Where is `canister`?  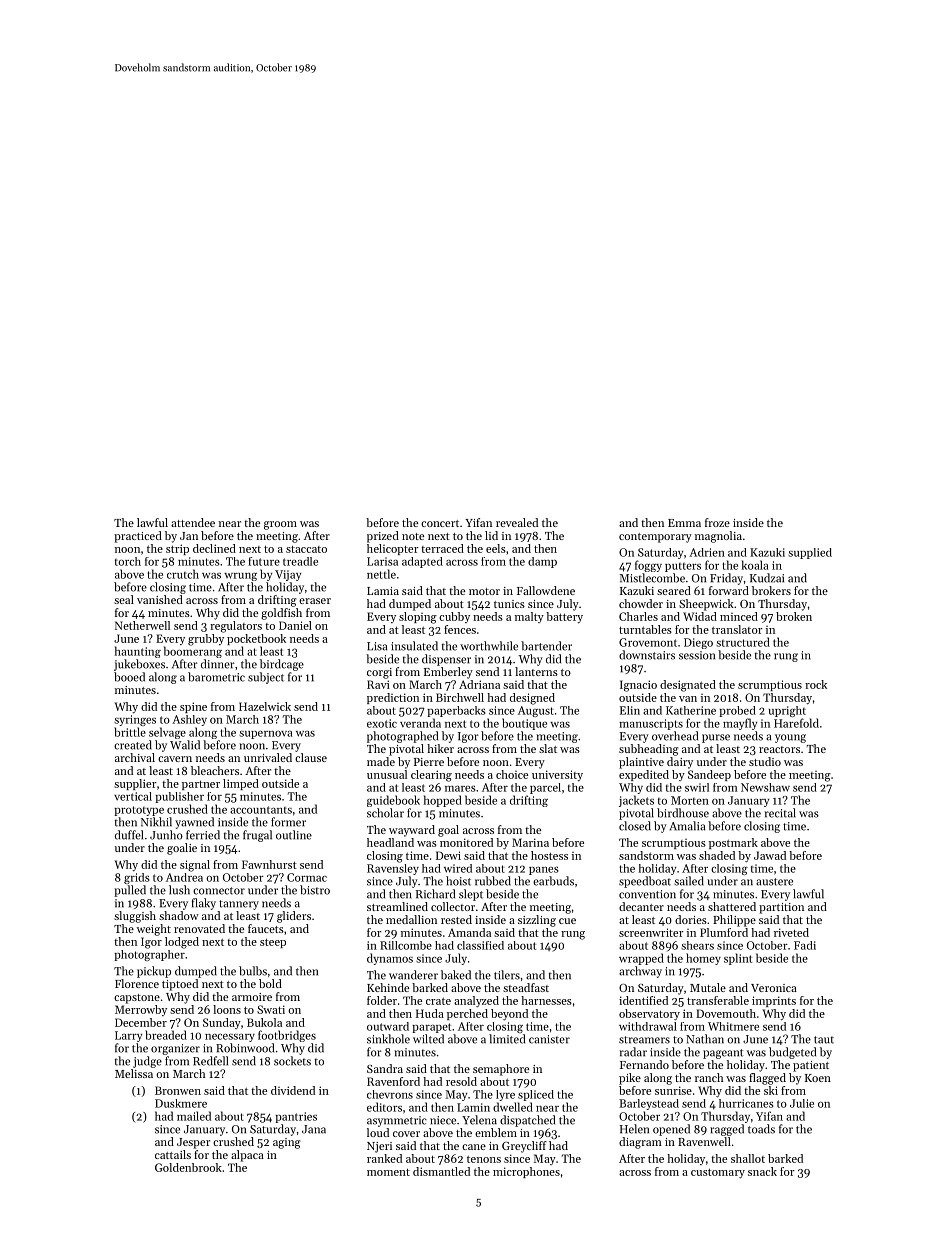 canister is located at coordinates (549, 1039).
